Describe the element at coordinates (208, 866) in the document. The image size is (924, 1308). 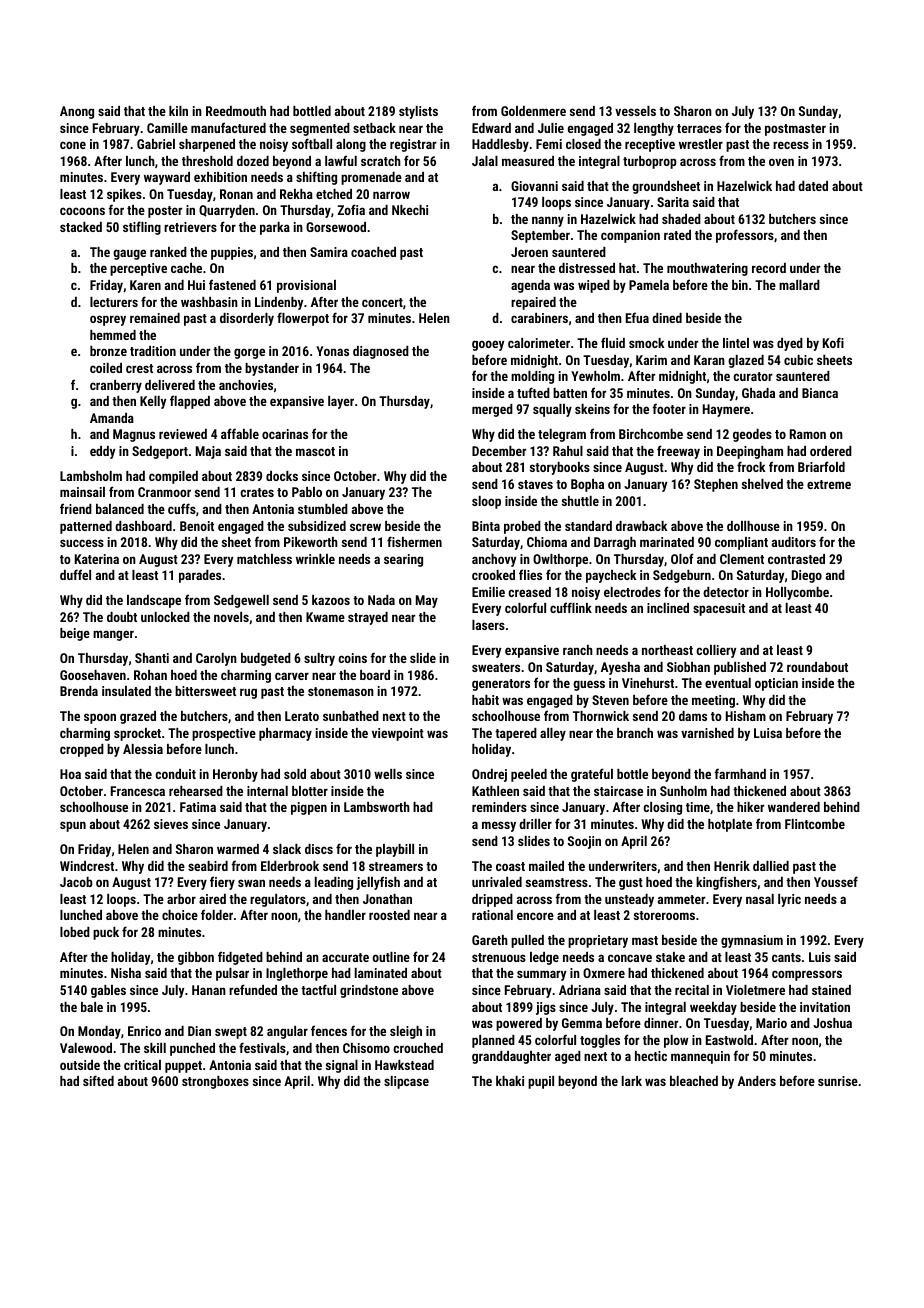
I see `seabird` at that location.
